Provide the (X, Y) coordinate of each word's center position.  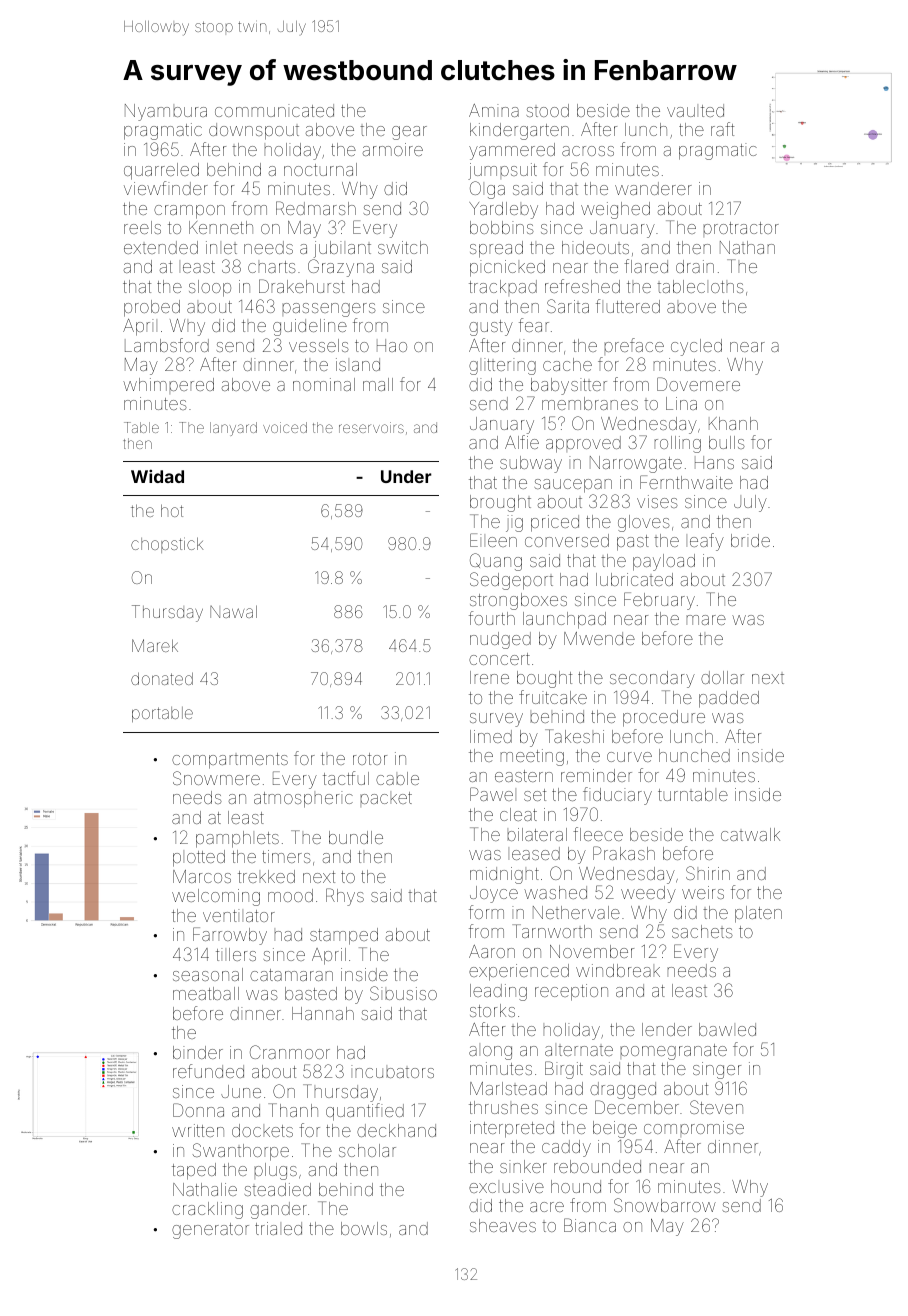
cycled (696, 347)
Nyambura (166, 112)
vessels (319, 345)
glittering (502, 366)
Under (406, 476)
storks (492, 1010)
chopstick (167, 545)
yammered (512, 151)
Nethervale (576, 912)
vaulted (695, 110)
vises (657, 501)
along (490, 1053)
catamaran (291, 975)
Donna (198, 1110)
